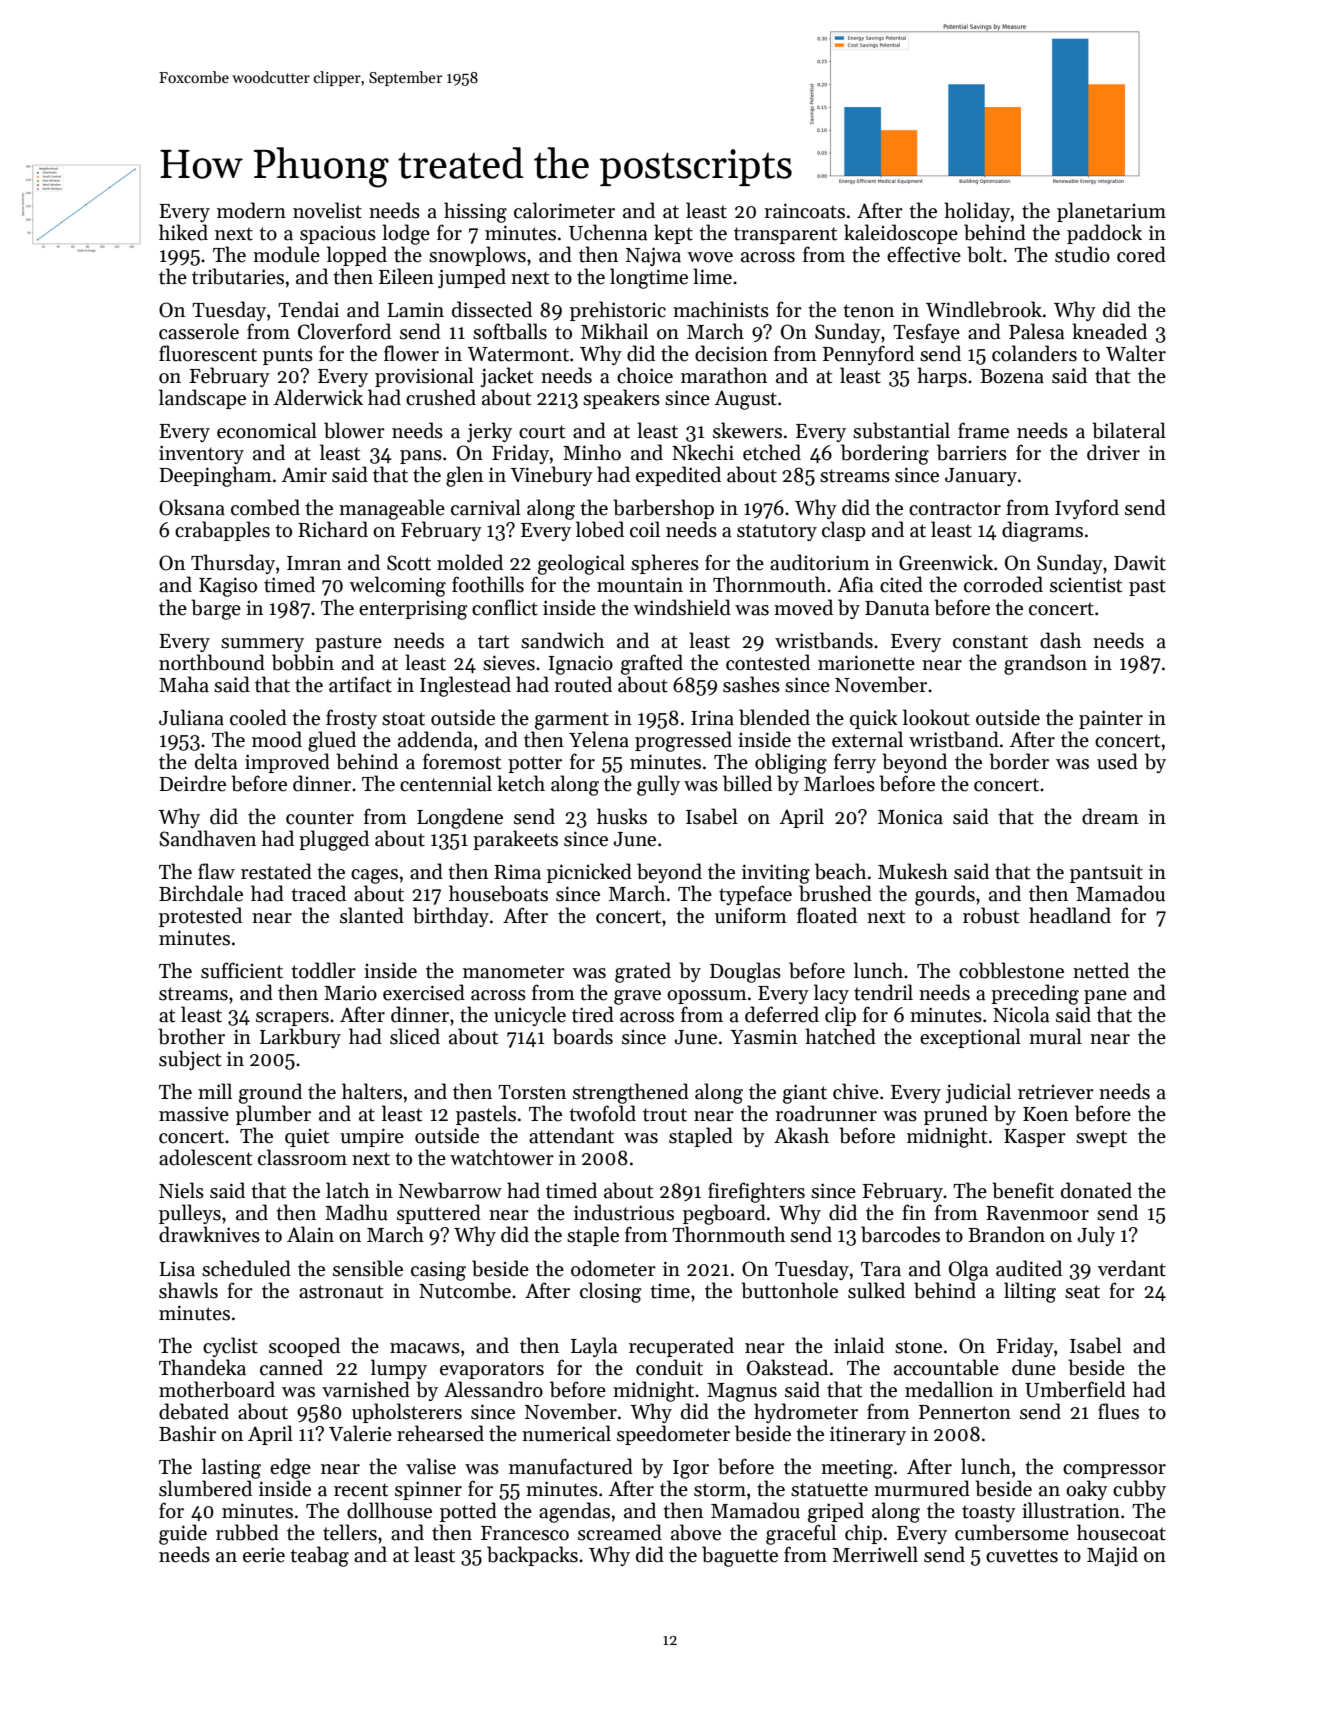 The height and width of the screenshot is (1715, 1325). Describe the element at coordinates (751, 915) in the screenshot. I see `uniform` at that location.
